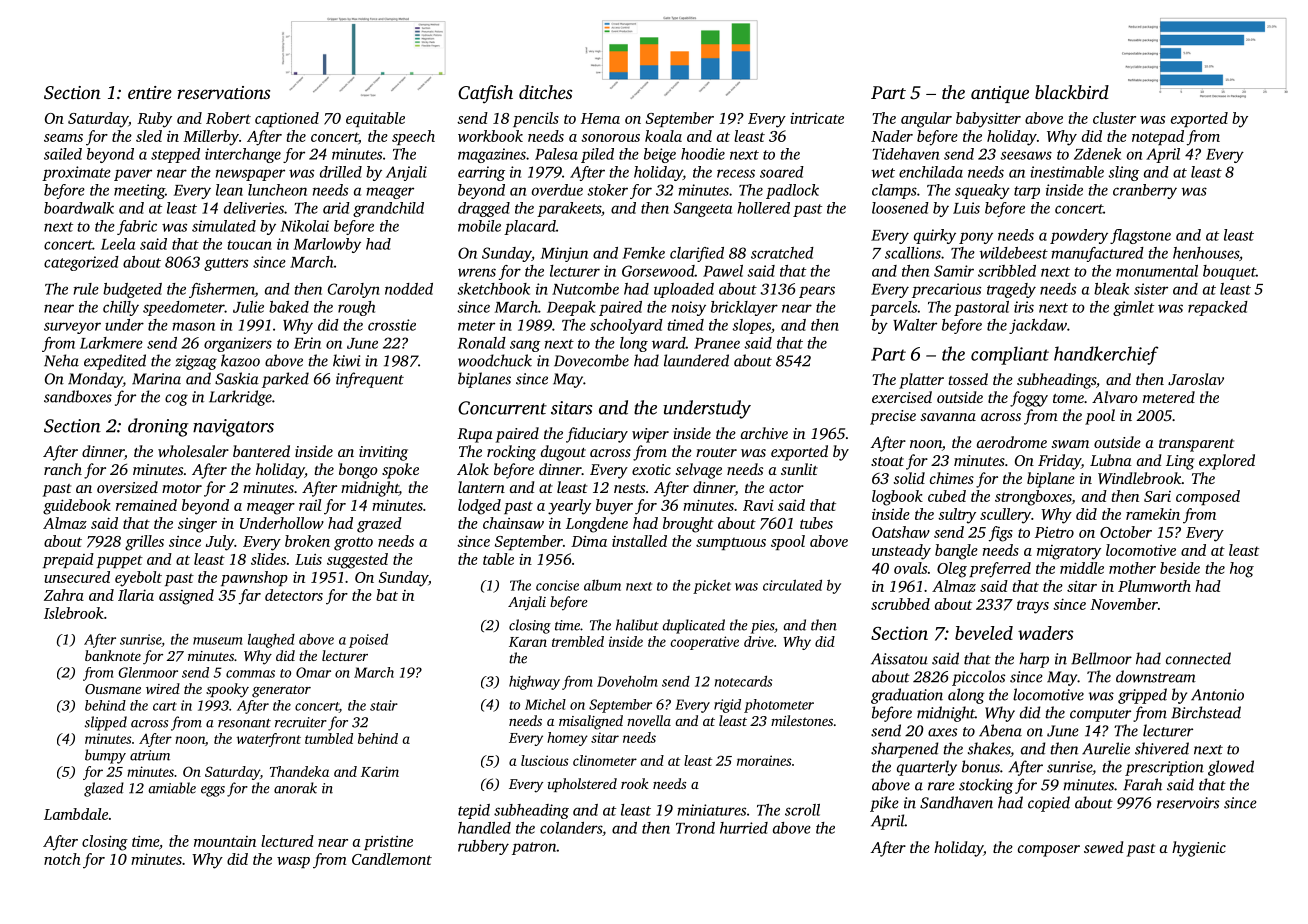  Describe the element at coordinates (176, 400) in the page. I see `cog` at that location.
